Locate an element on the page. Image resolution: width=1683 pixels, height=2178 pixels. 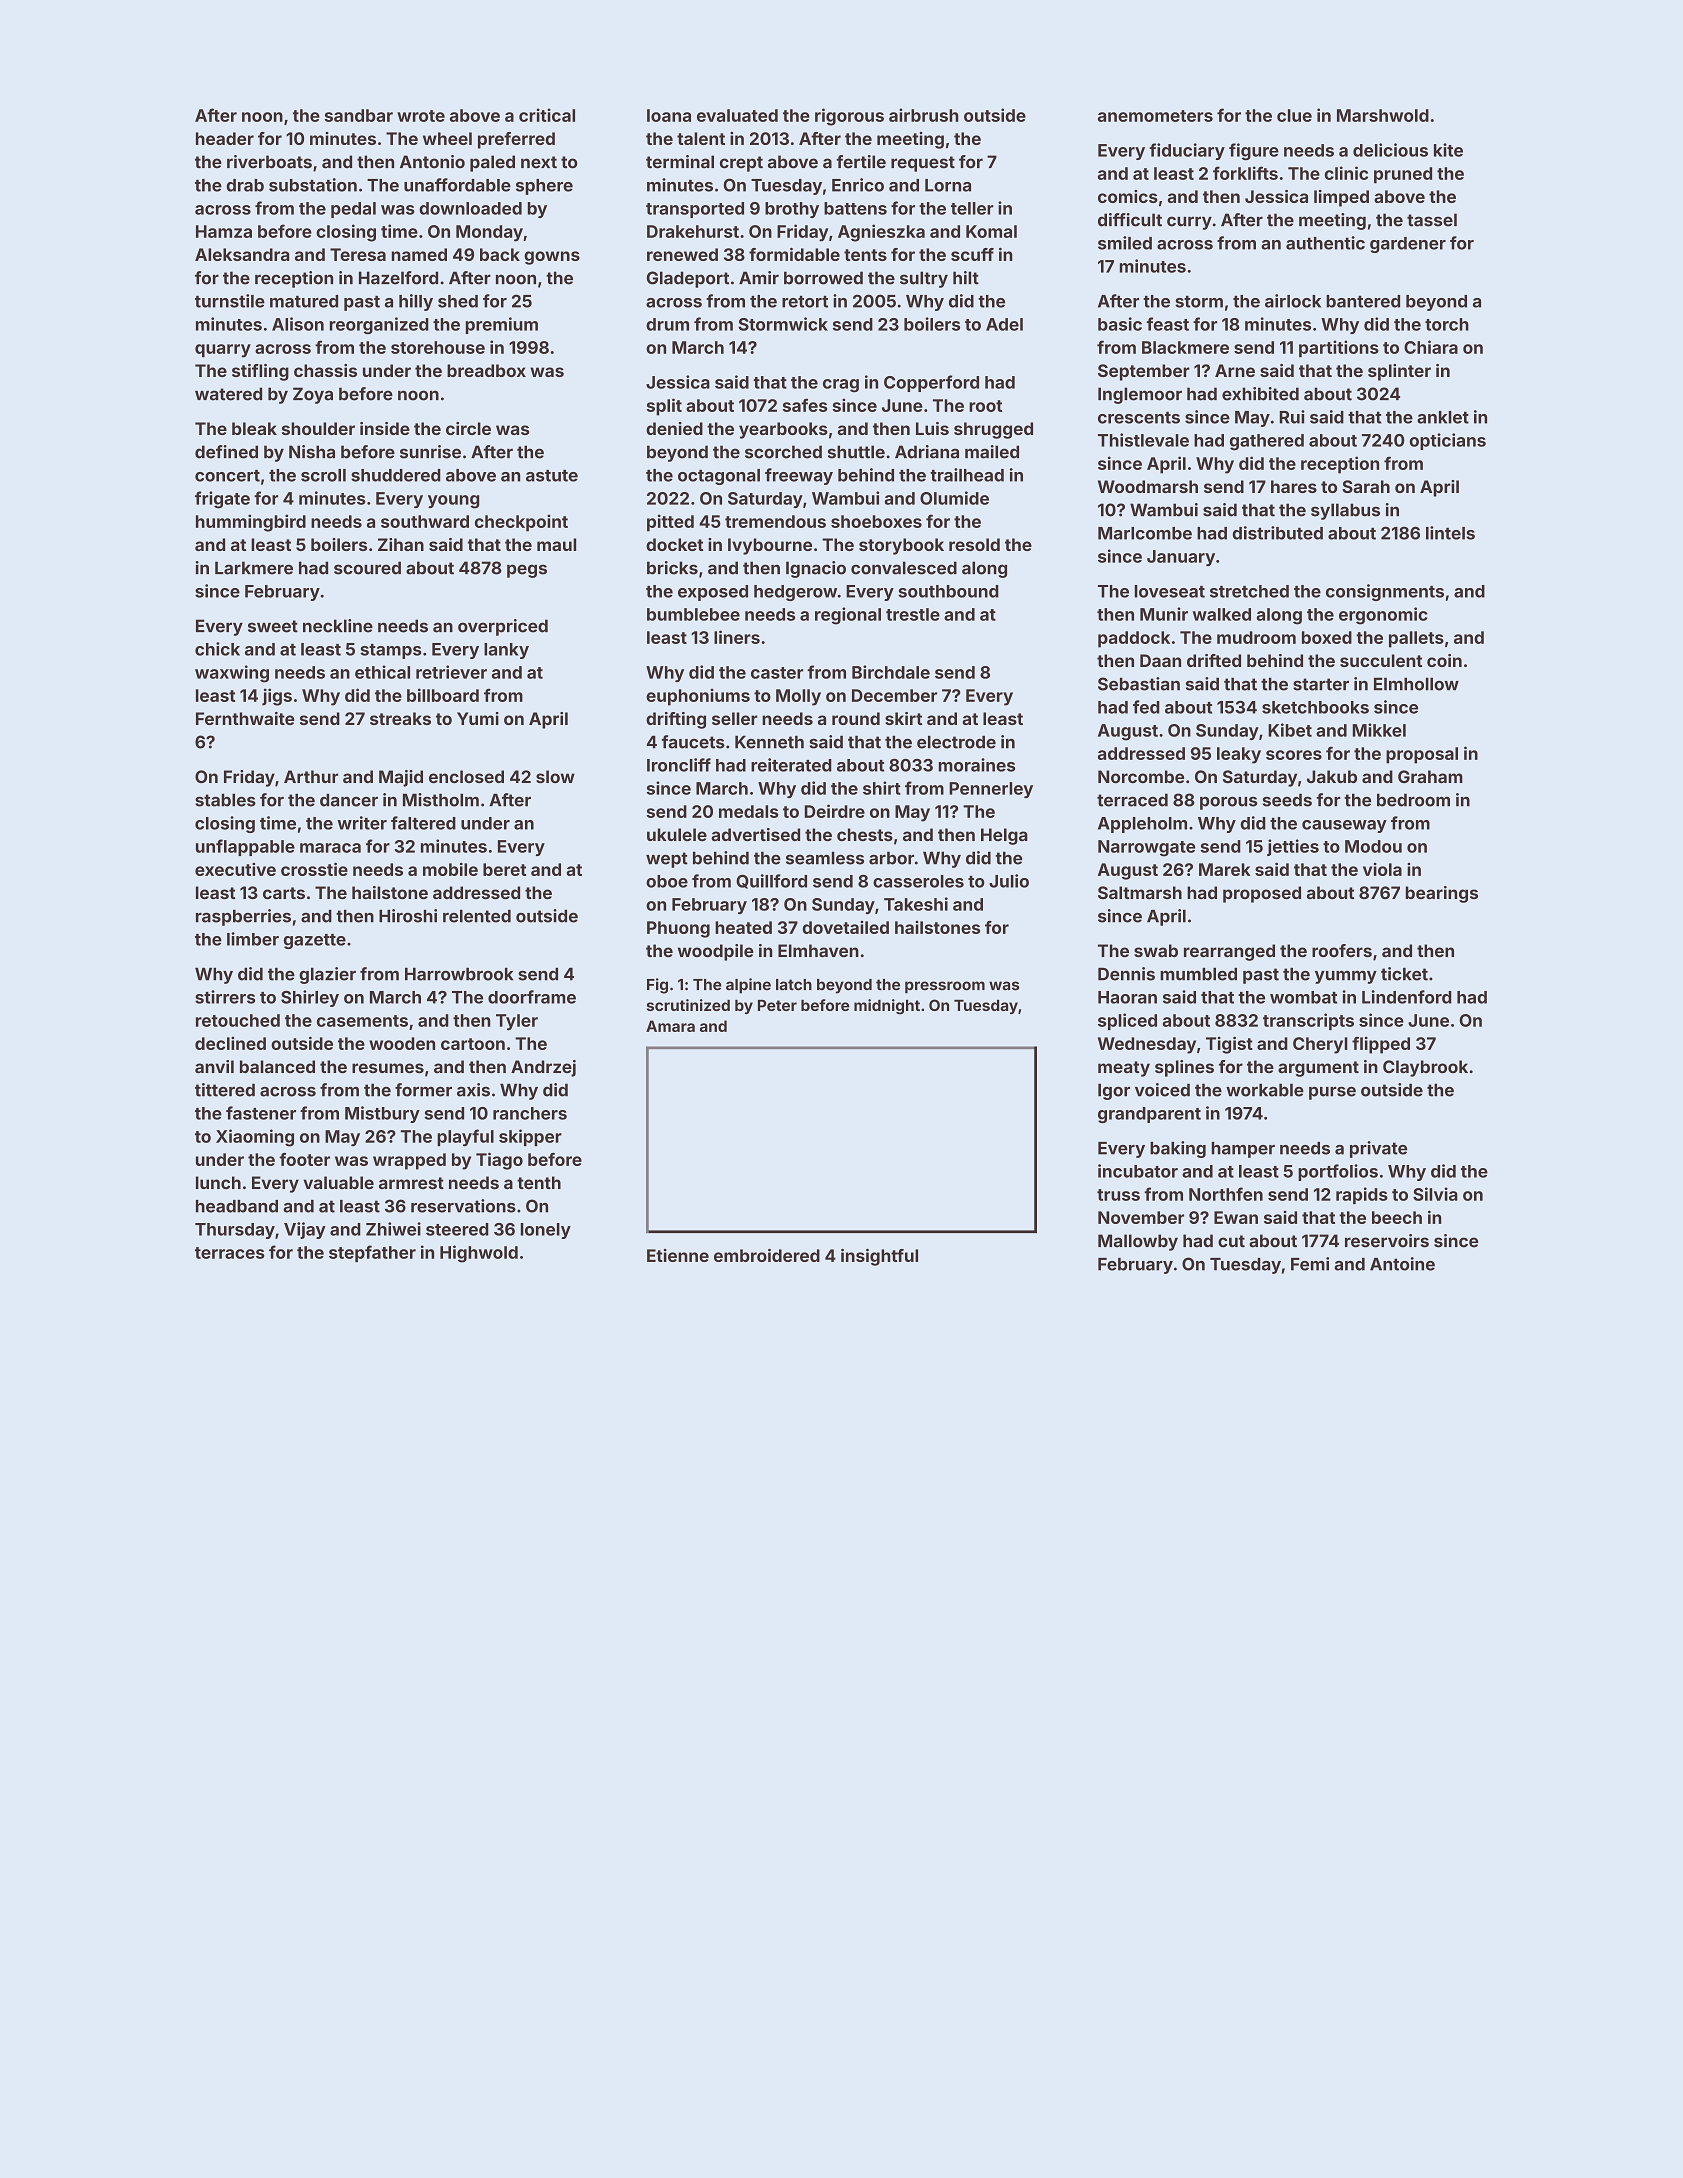
private is located at coordinates (1378, 1149).
